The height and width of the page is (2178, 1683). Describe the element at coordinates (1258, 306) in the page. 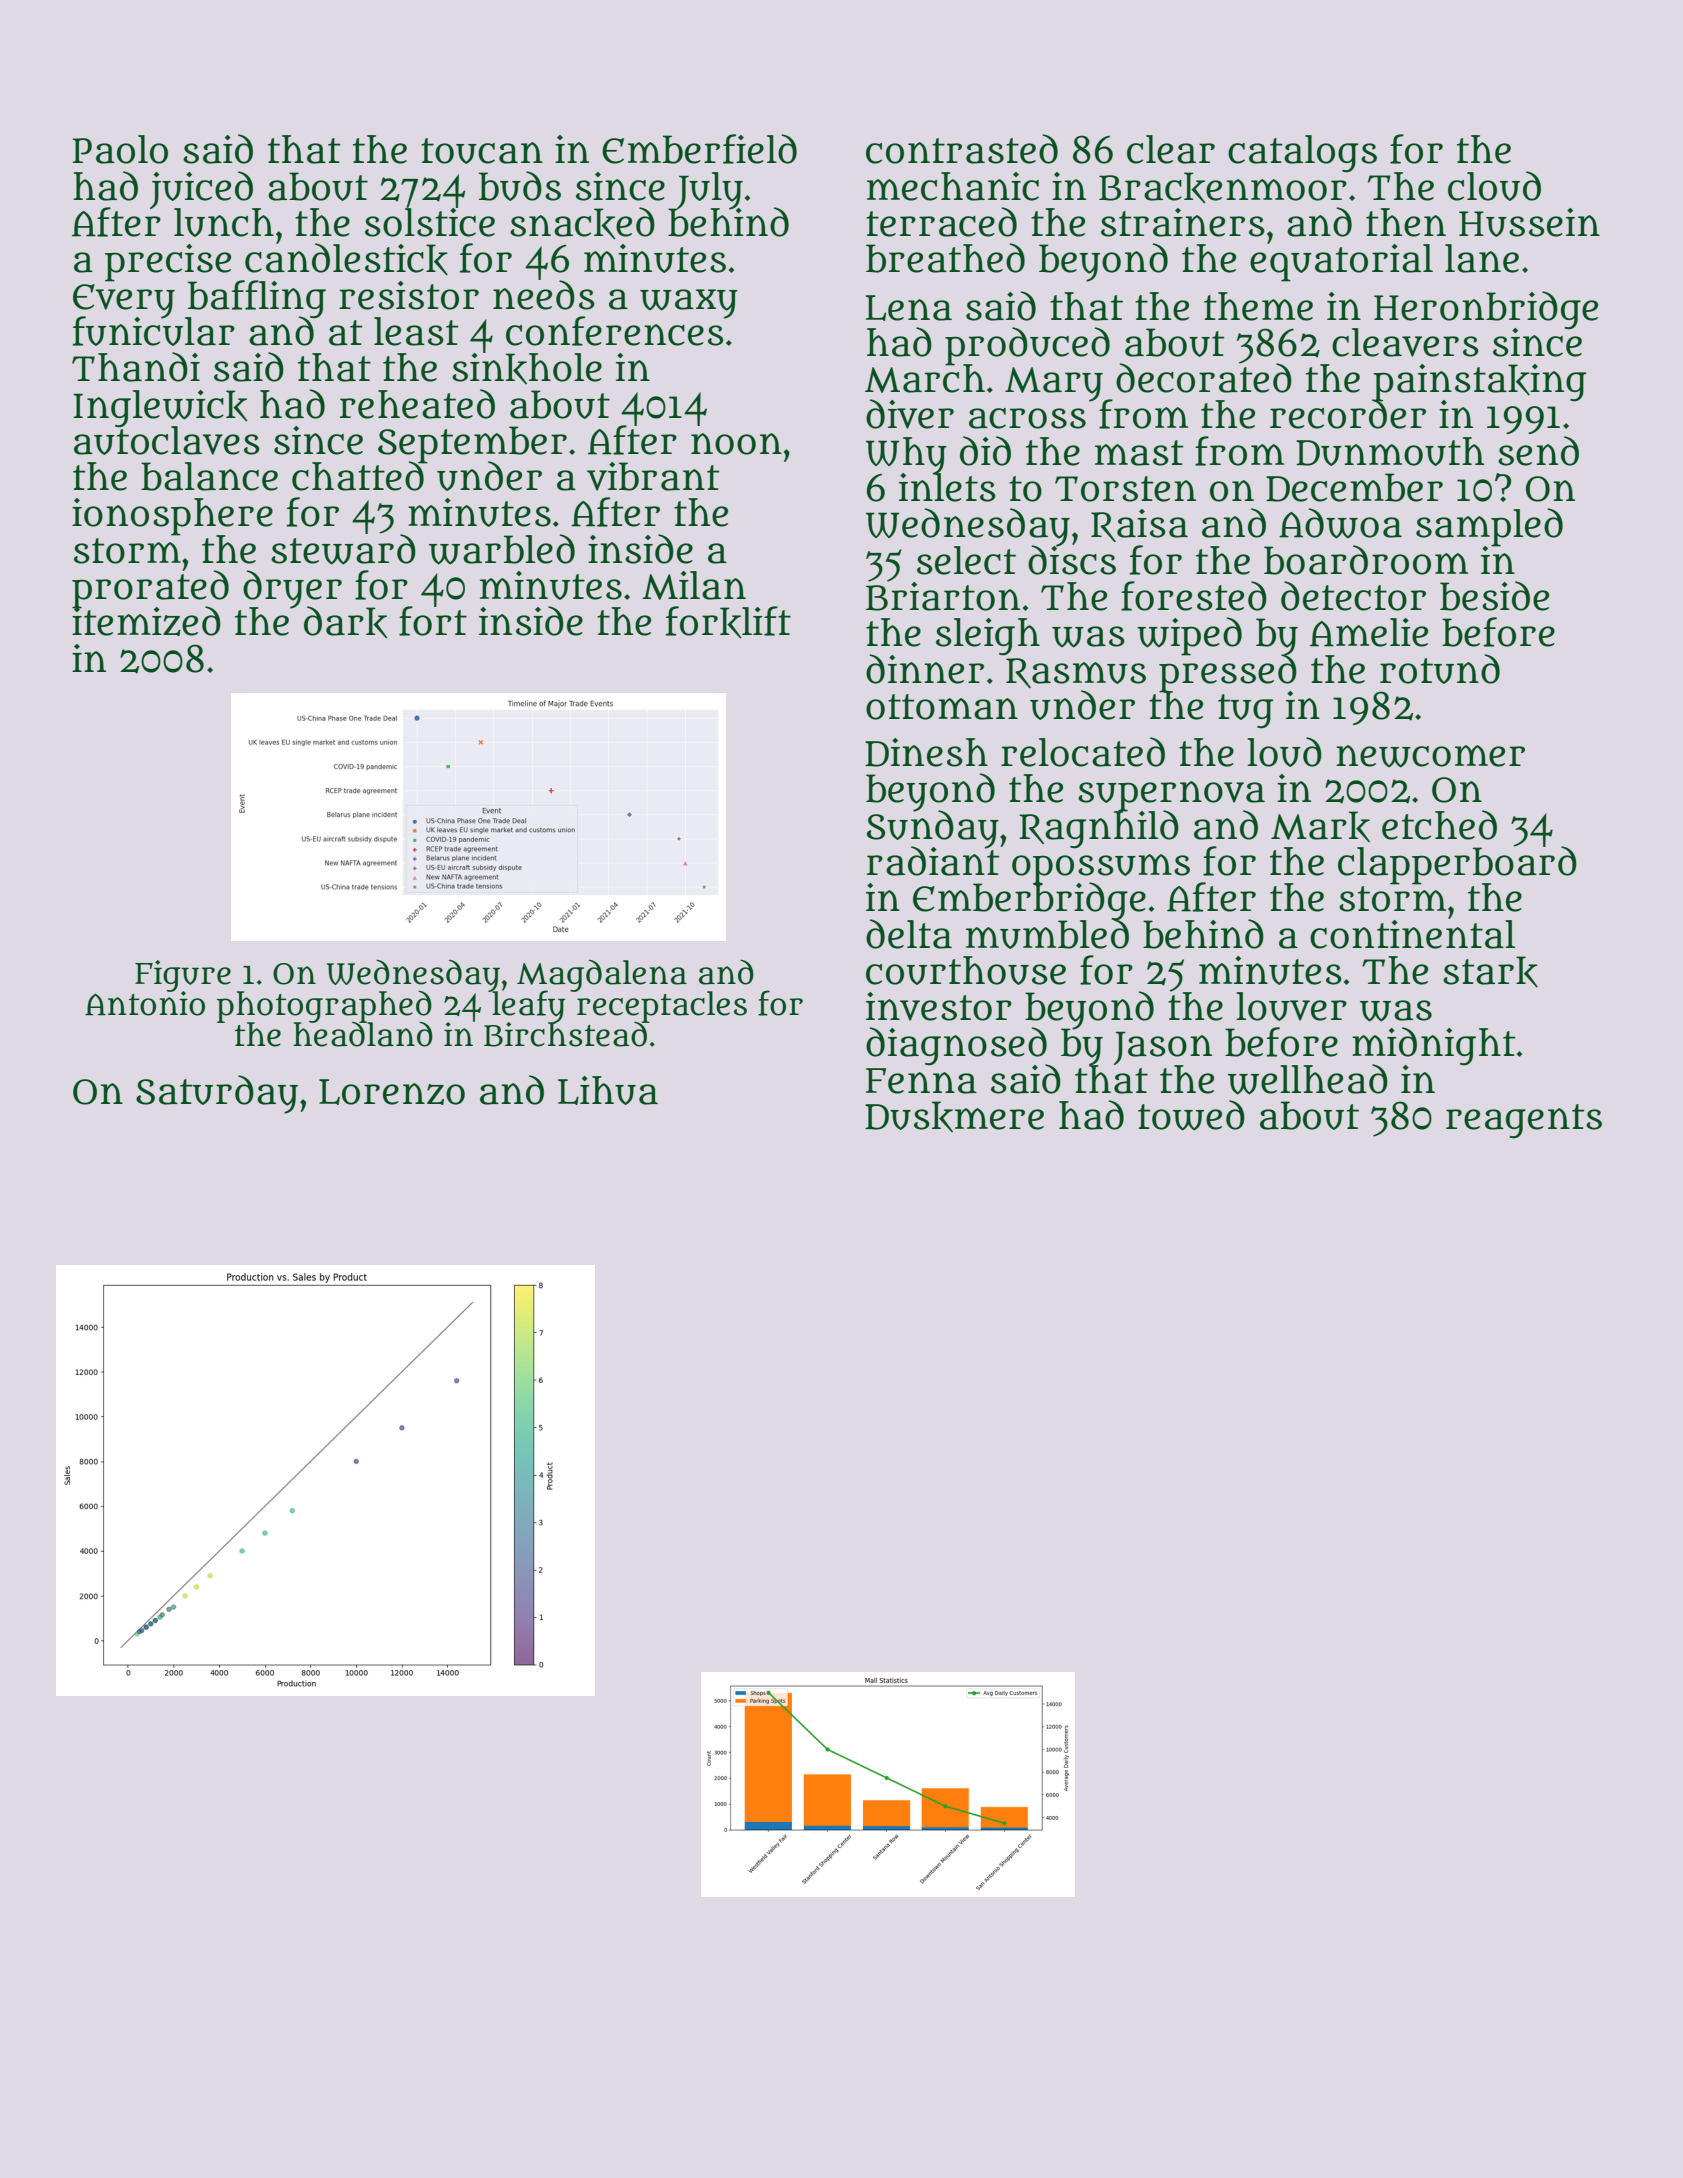

I see `theme` at that location.
